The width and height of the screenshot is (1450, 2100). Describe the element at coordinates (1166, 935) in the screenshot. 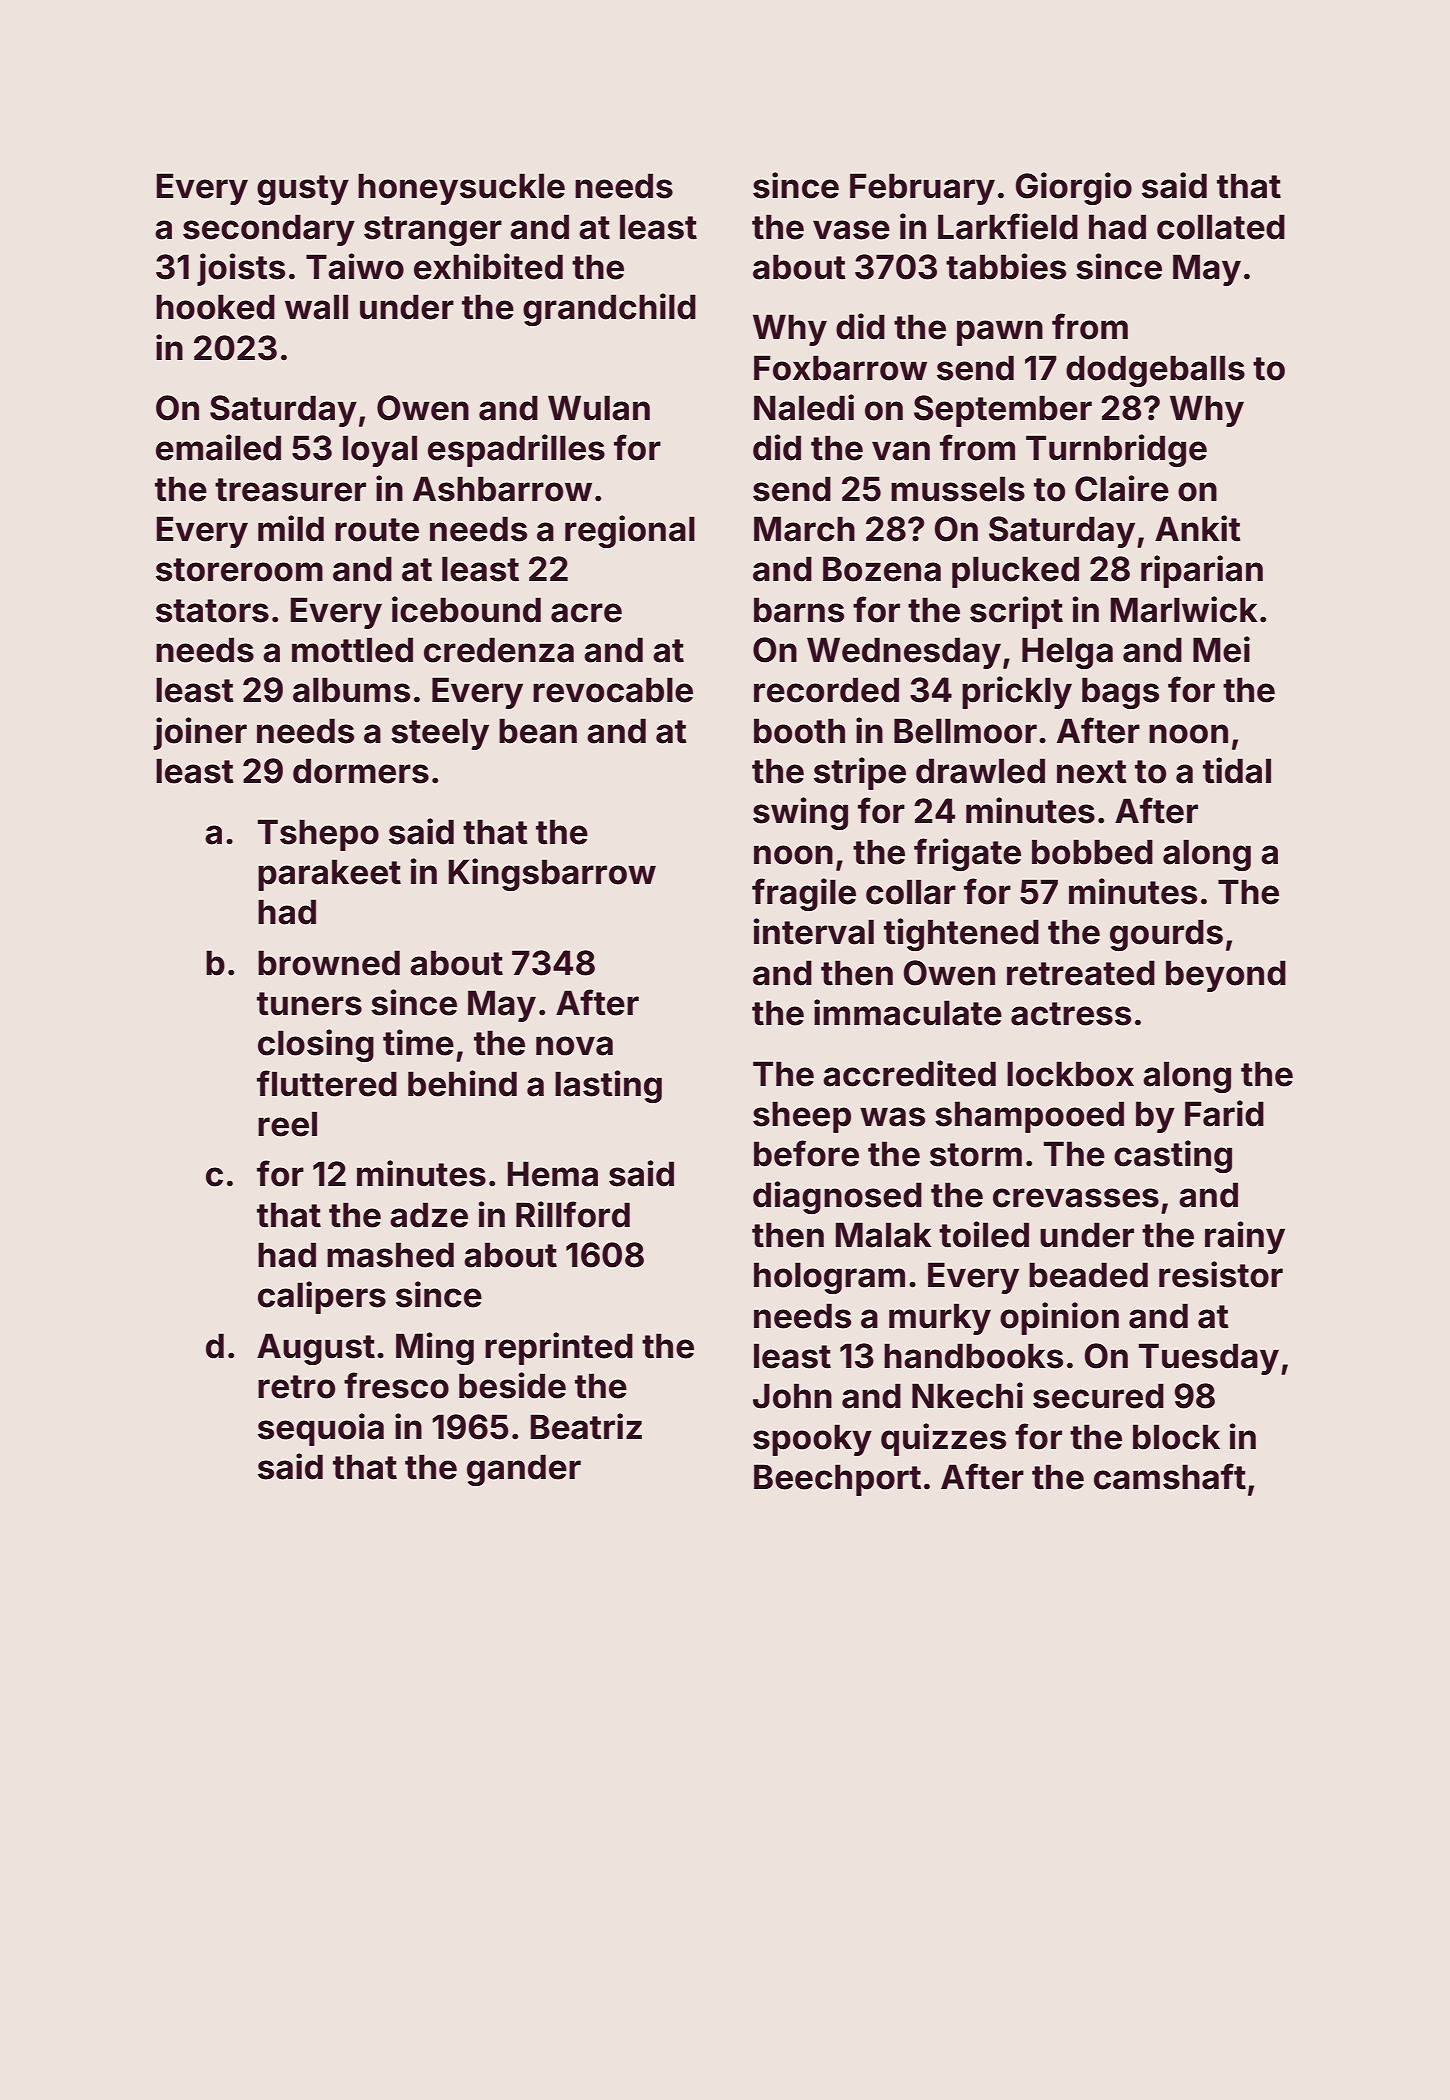

I see `gourds` at that location.
